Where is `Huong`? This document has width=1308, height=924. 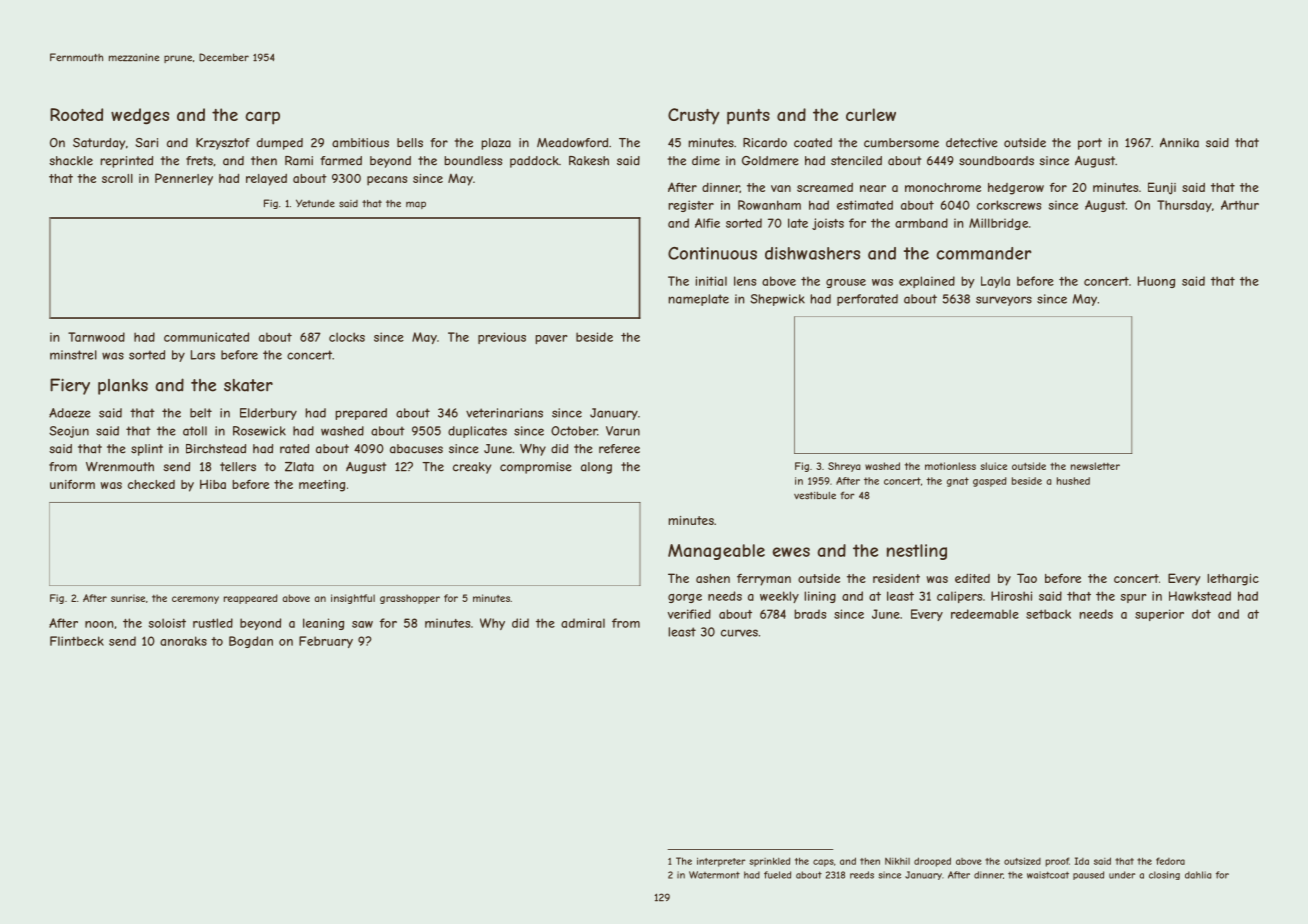 Huong is located at coordinates (1156, 282).
